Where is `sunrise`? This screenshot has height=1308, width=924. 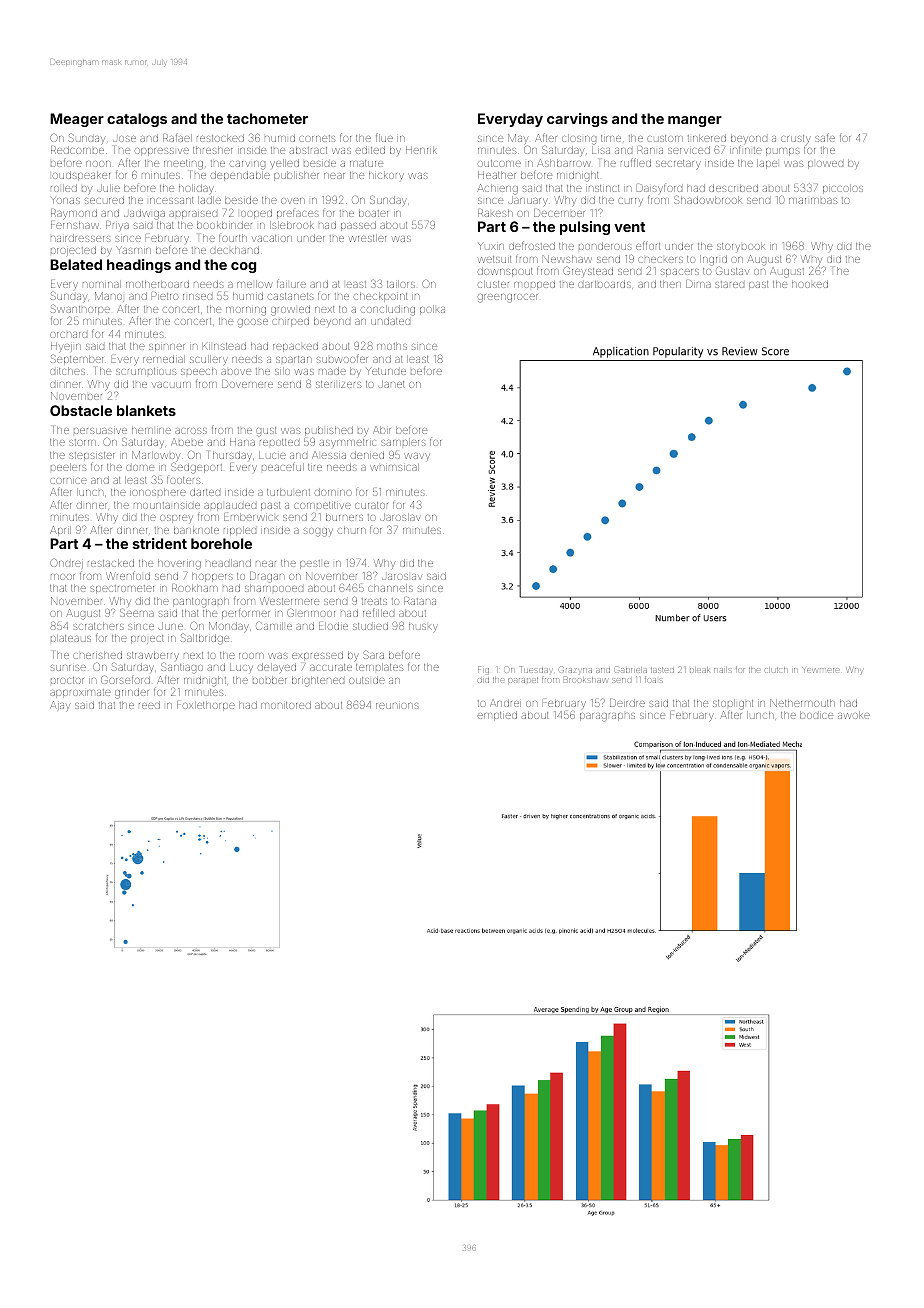 sunrise is located at coordinates (68, 668).
